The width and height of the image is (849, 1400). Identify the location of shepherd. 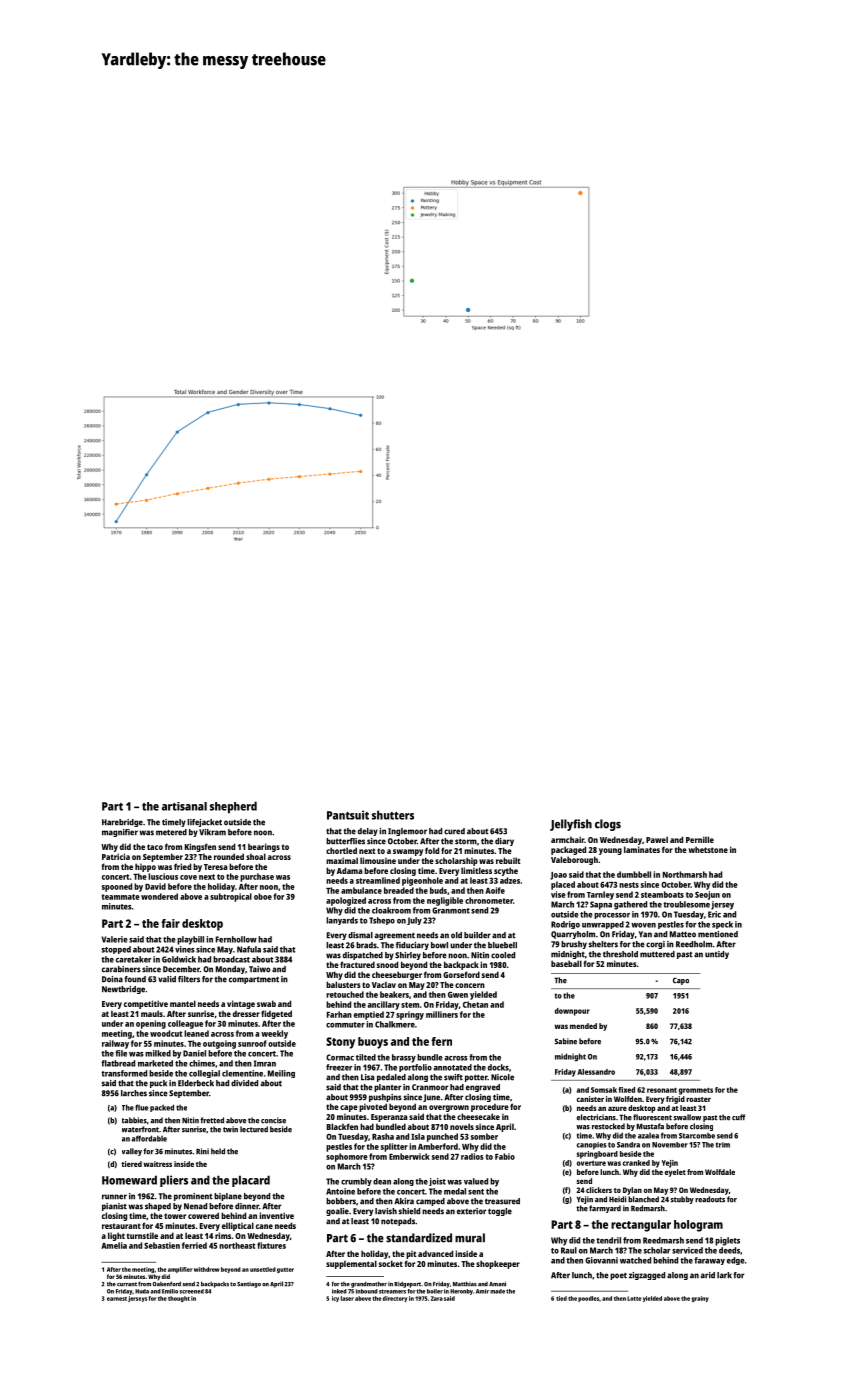
(233, 807).
